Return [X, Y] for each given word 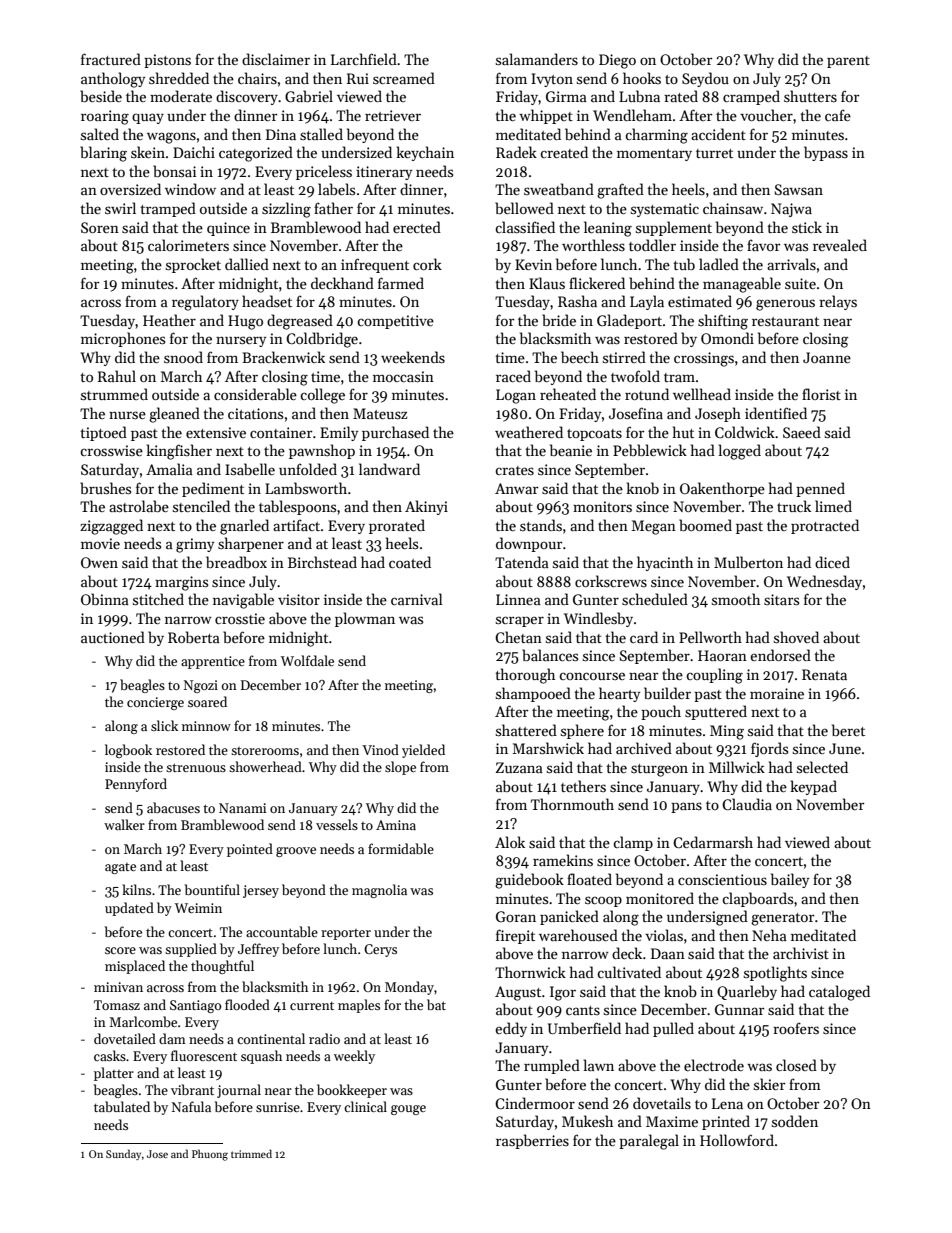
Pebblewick [650, 450]
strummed [114, 394]
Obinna [105, 599]
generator [783, 919]
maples [359, 1006]
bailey [790, 880]
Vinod [380, 749]
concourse [592, 676]
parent [848, 62]
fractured [111, 59]
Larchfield [364, 59]
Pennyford [136, 785]
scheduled [655, 599]
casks [110, 1055]
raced [513, 376]
